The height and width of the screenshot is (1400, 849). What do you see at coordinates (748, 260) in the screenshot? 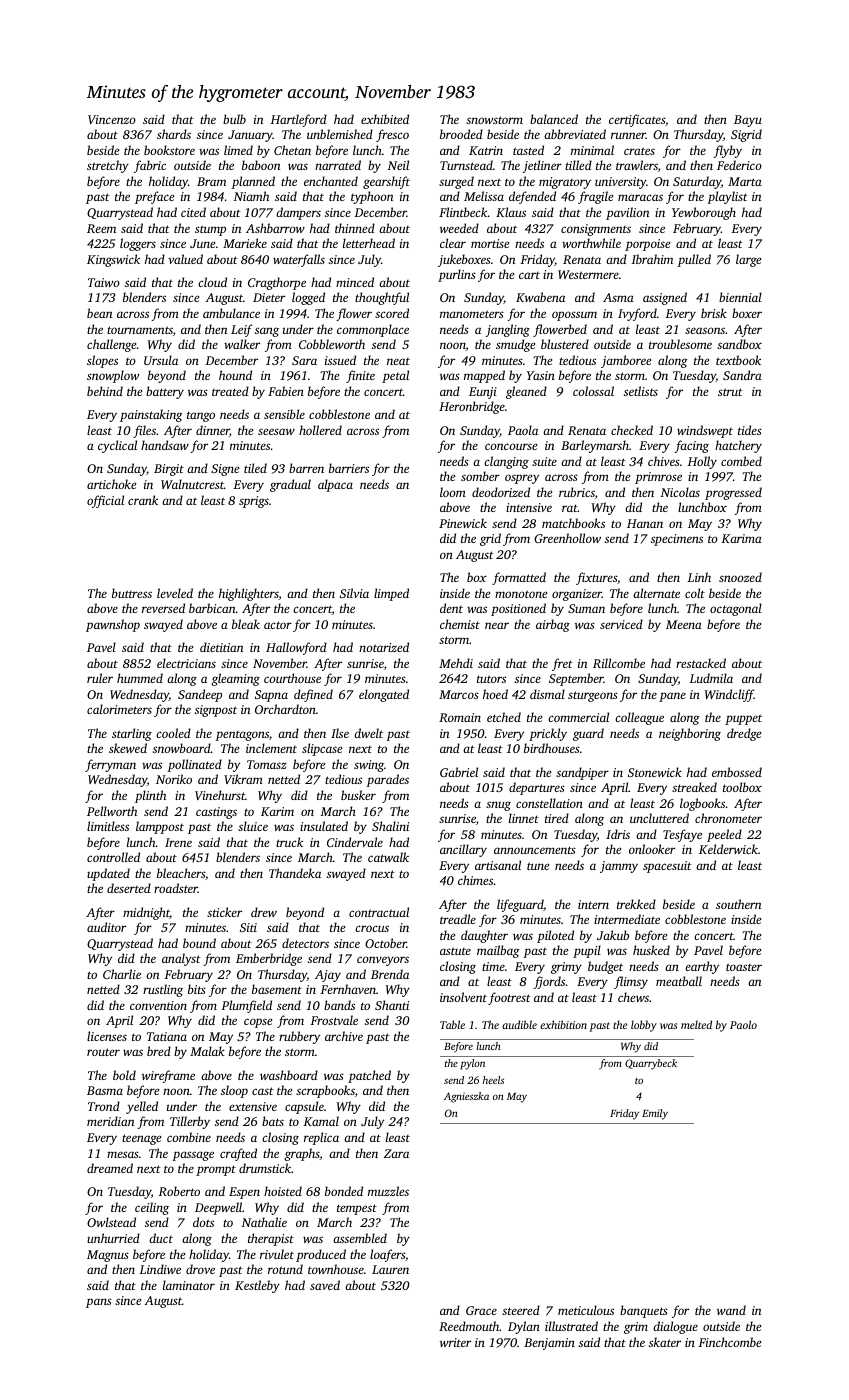
I see `large` at bounding box center [748, 260].
